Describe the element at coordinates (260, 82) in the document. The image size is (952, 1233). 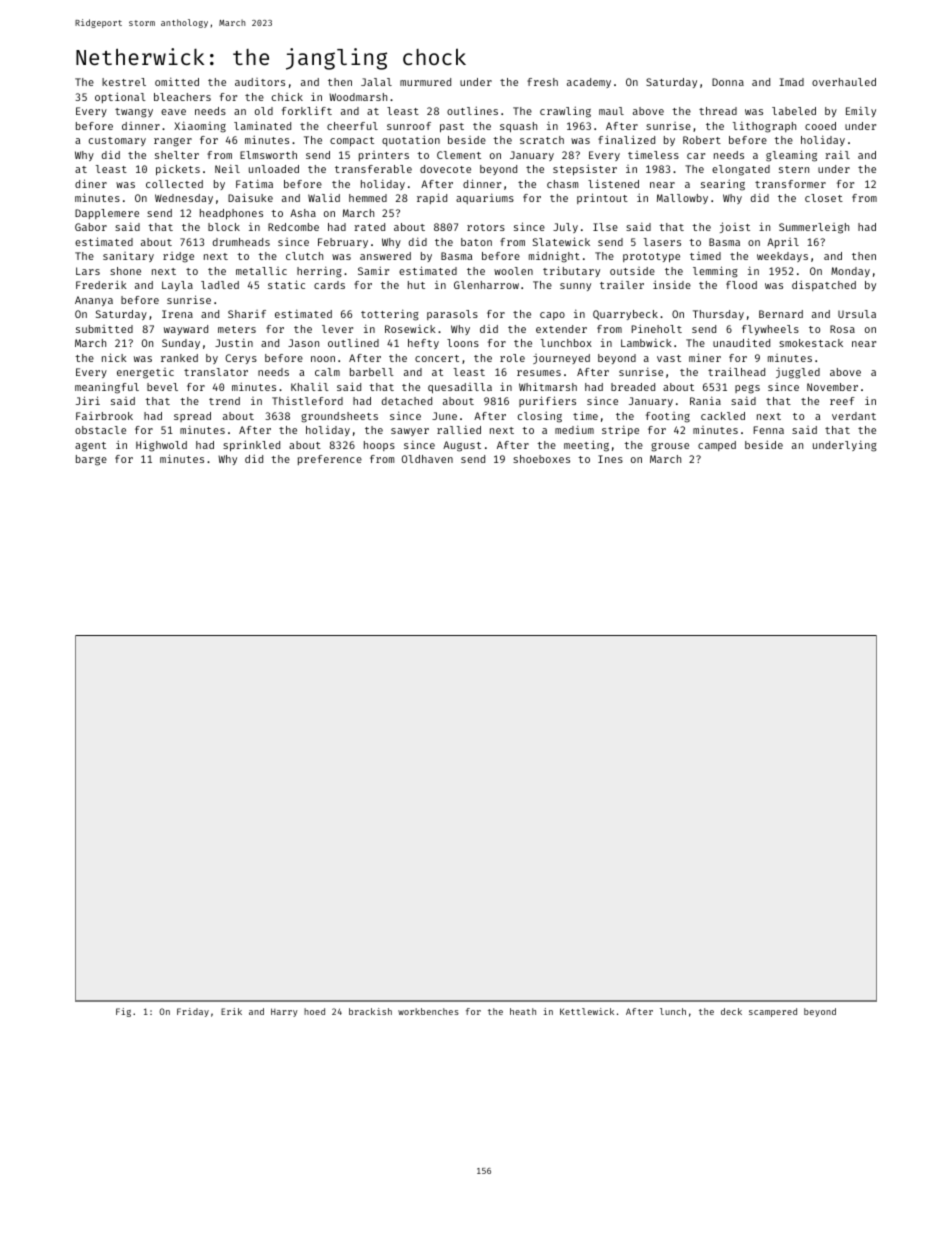
I see `auditors` at that location.
